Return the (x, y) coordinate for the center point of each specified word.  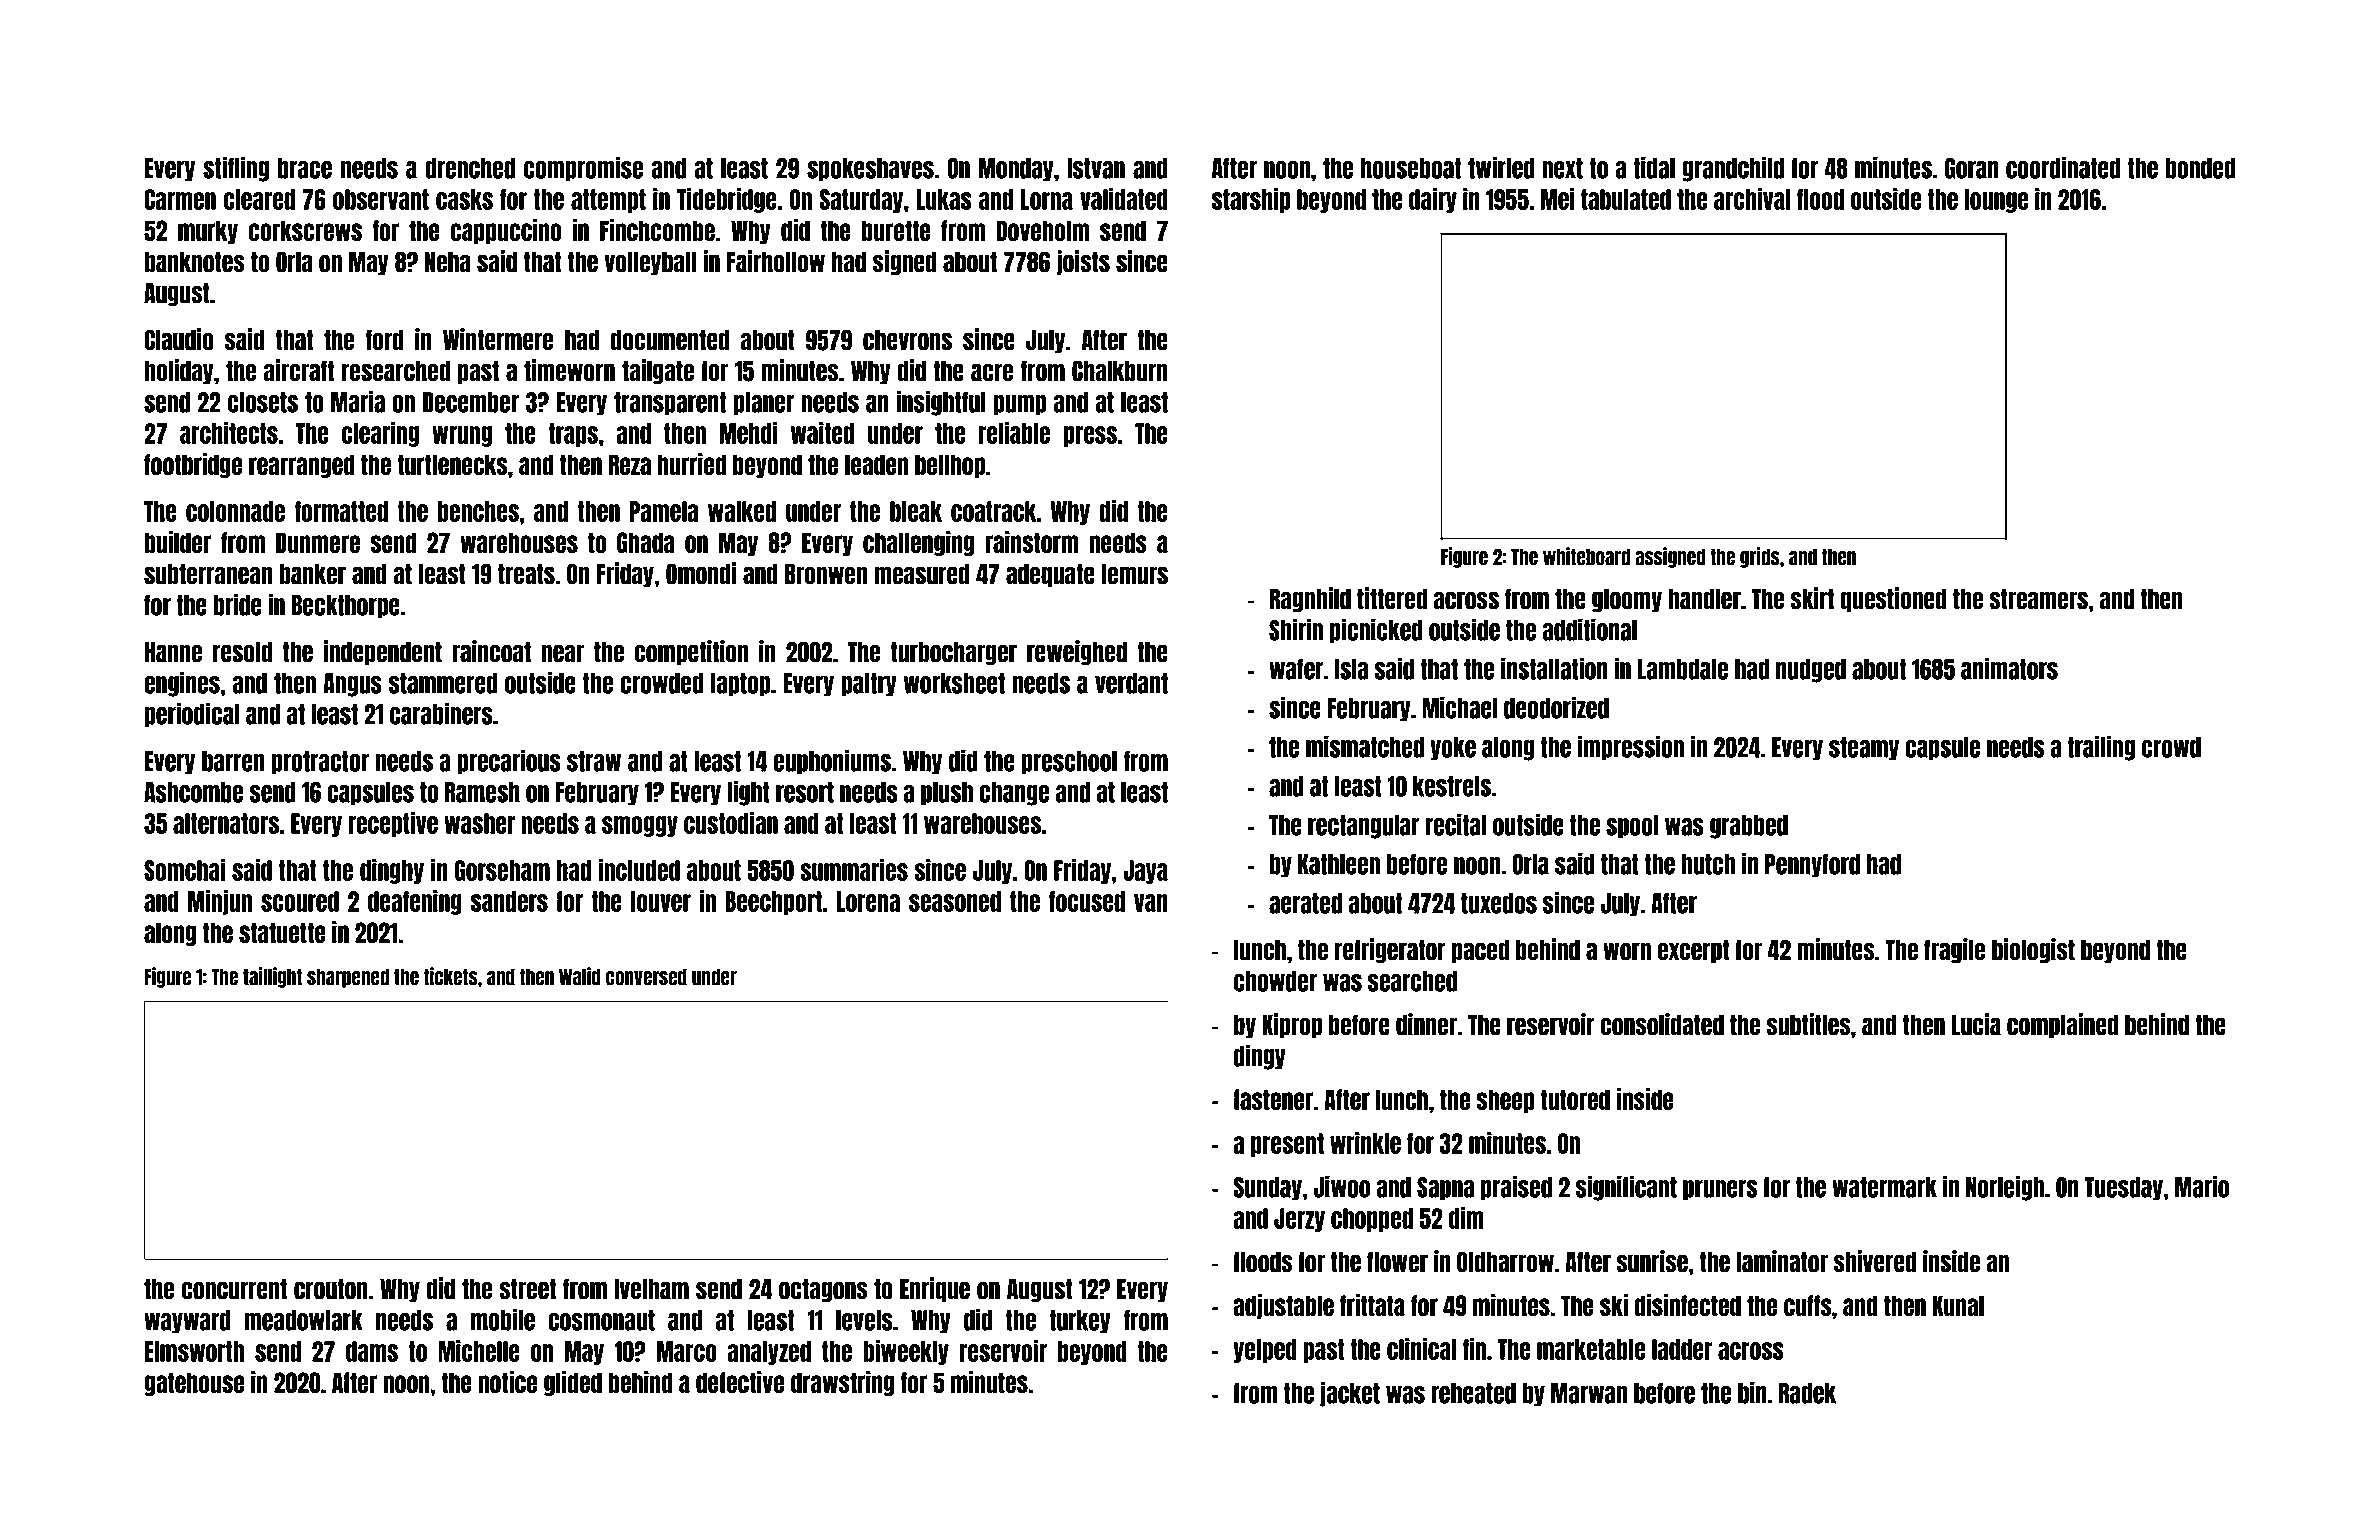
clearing (380, 434)
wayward (187, 1322)
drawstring (842, 1383)
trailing (2101, 748)
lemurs (1135, 574)
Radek (1807, 1393)
